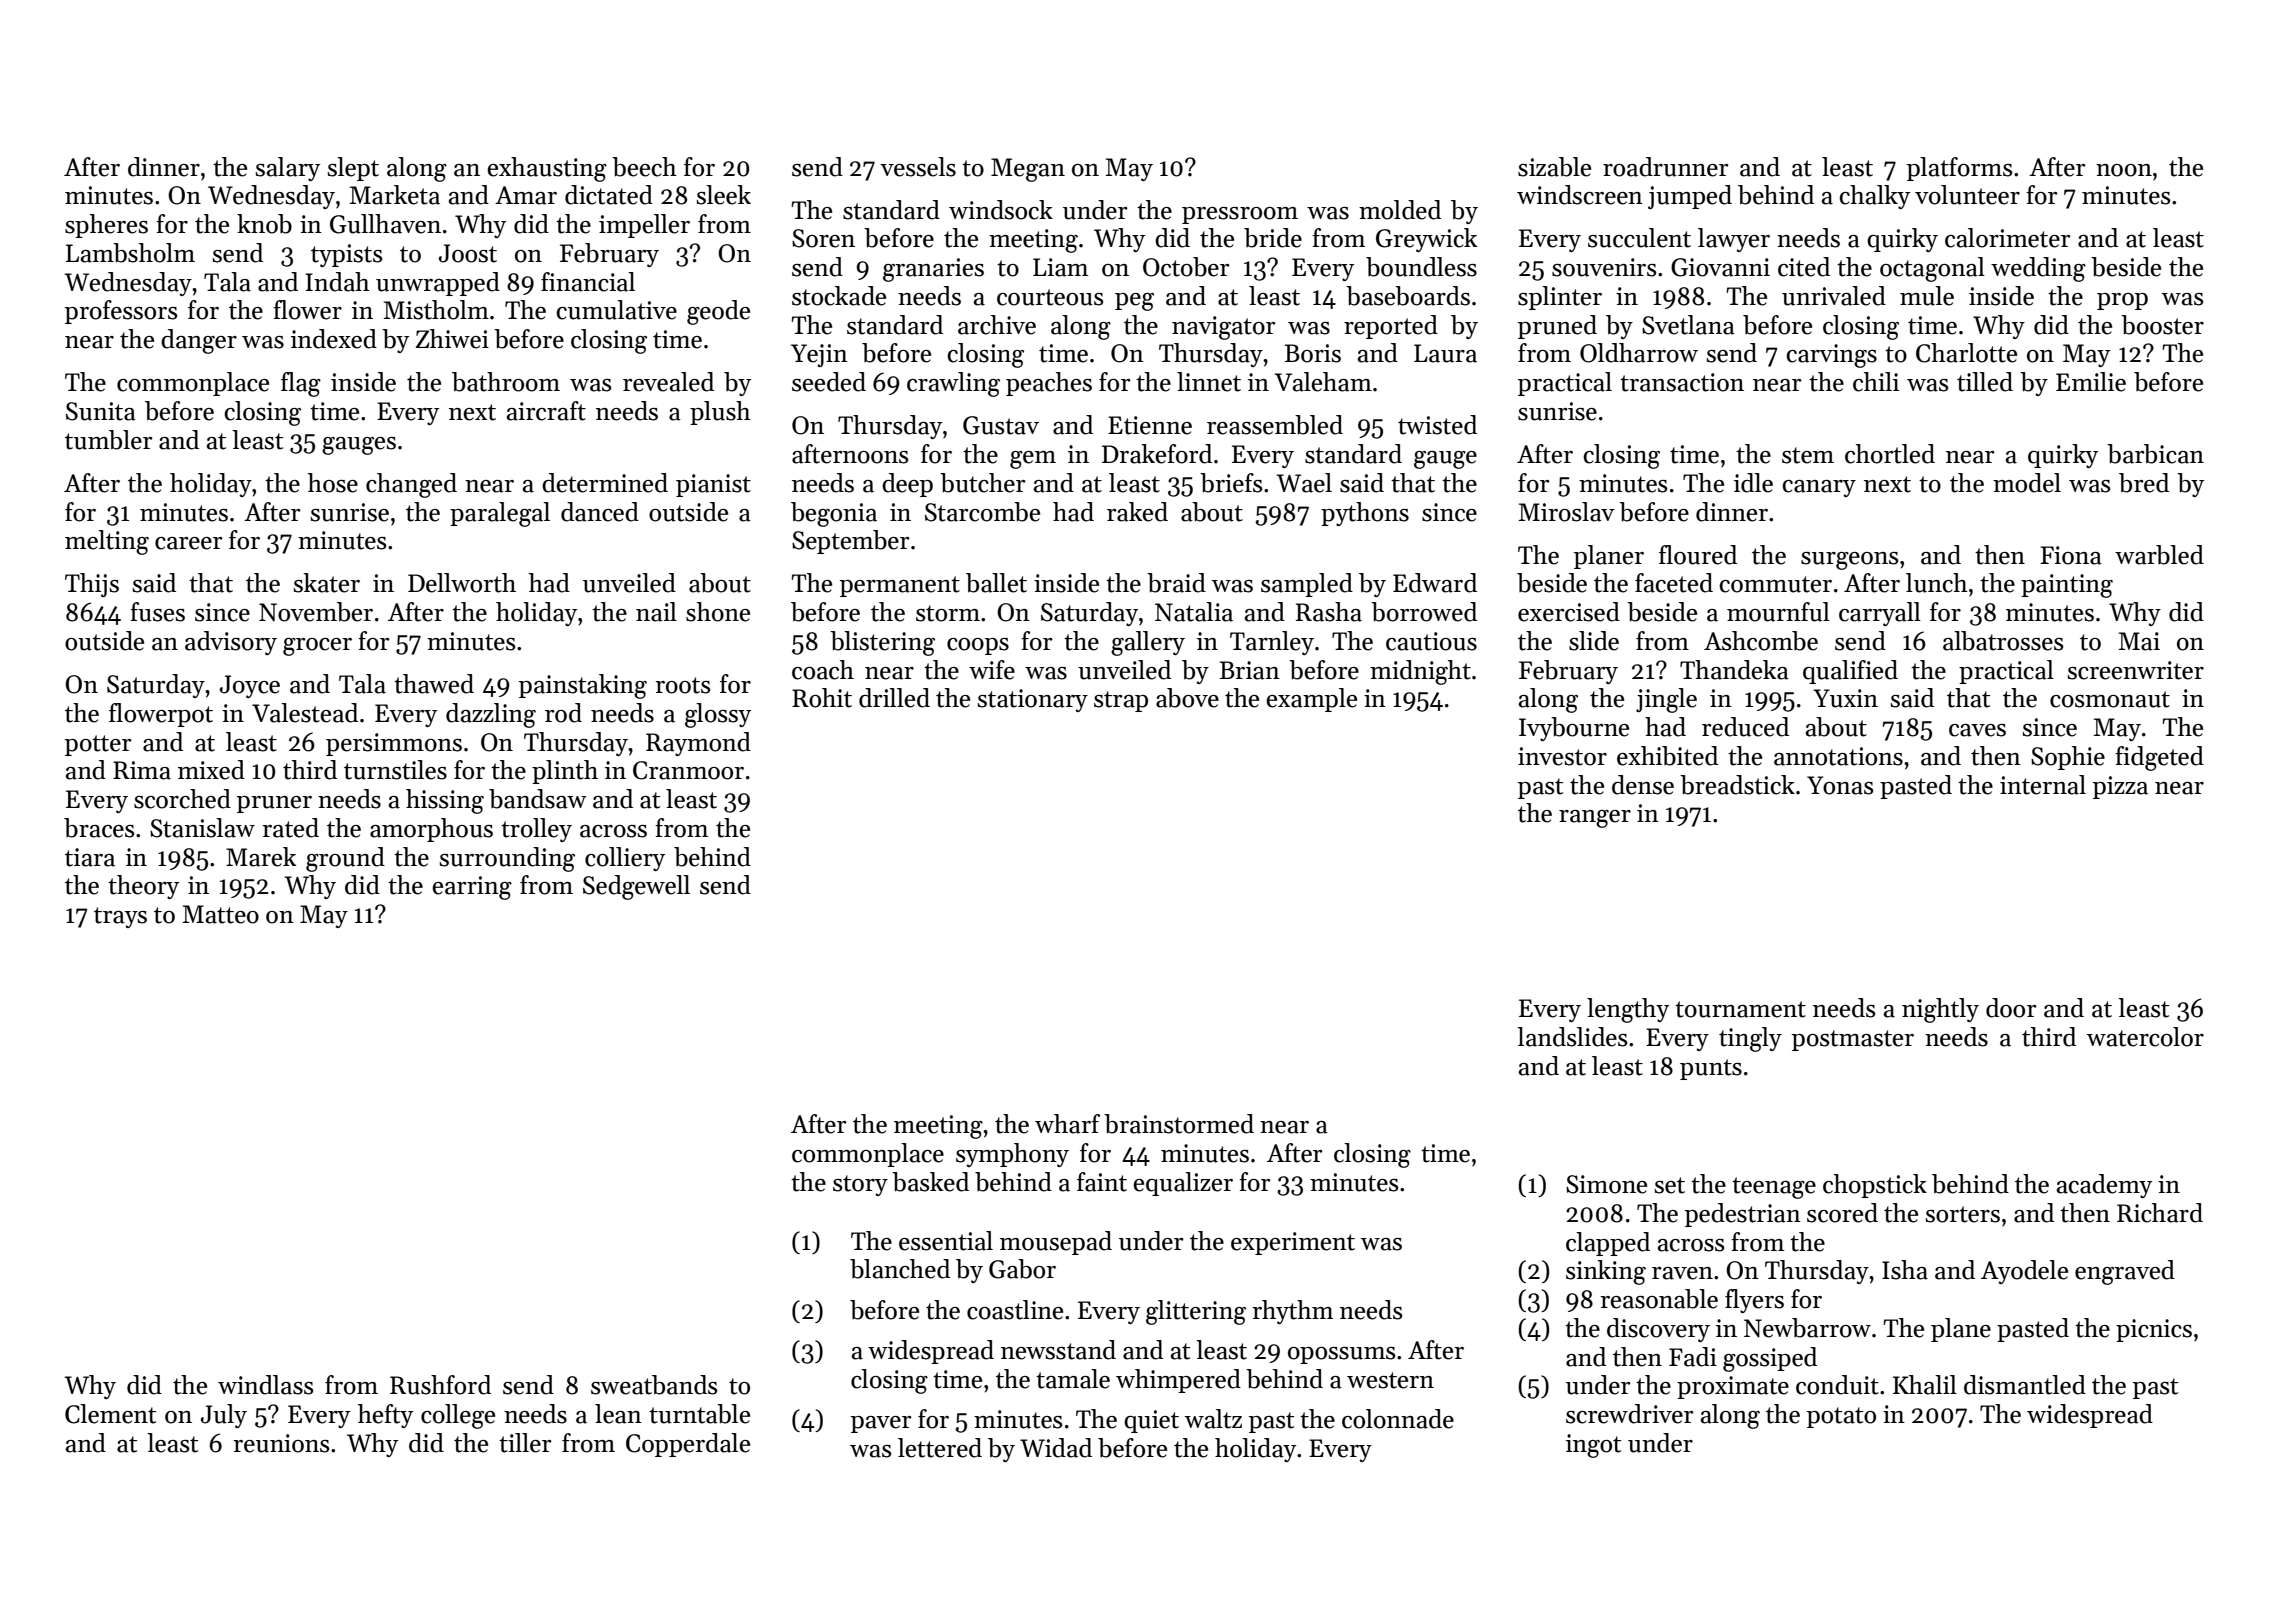 This image has height=1605, width=2269. Describe the element at coordinates (1056, 1448) in the image. I see `Widad` at that location.
